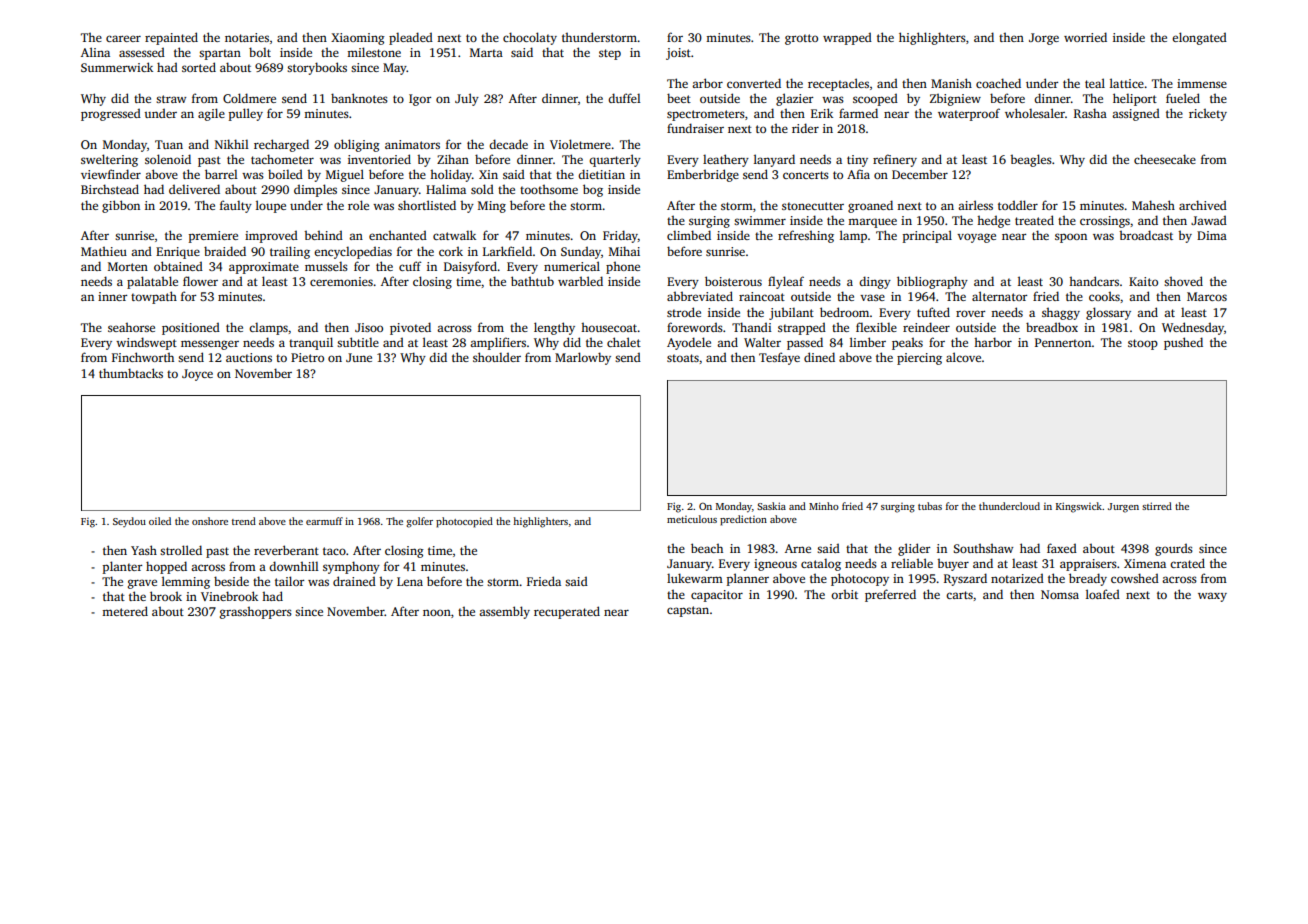 The height and width of the screenshot is (924, 1308). Describe the element at coordinates (504, 612) in the screenshot. I see `assembly` at that location.
